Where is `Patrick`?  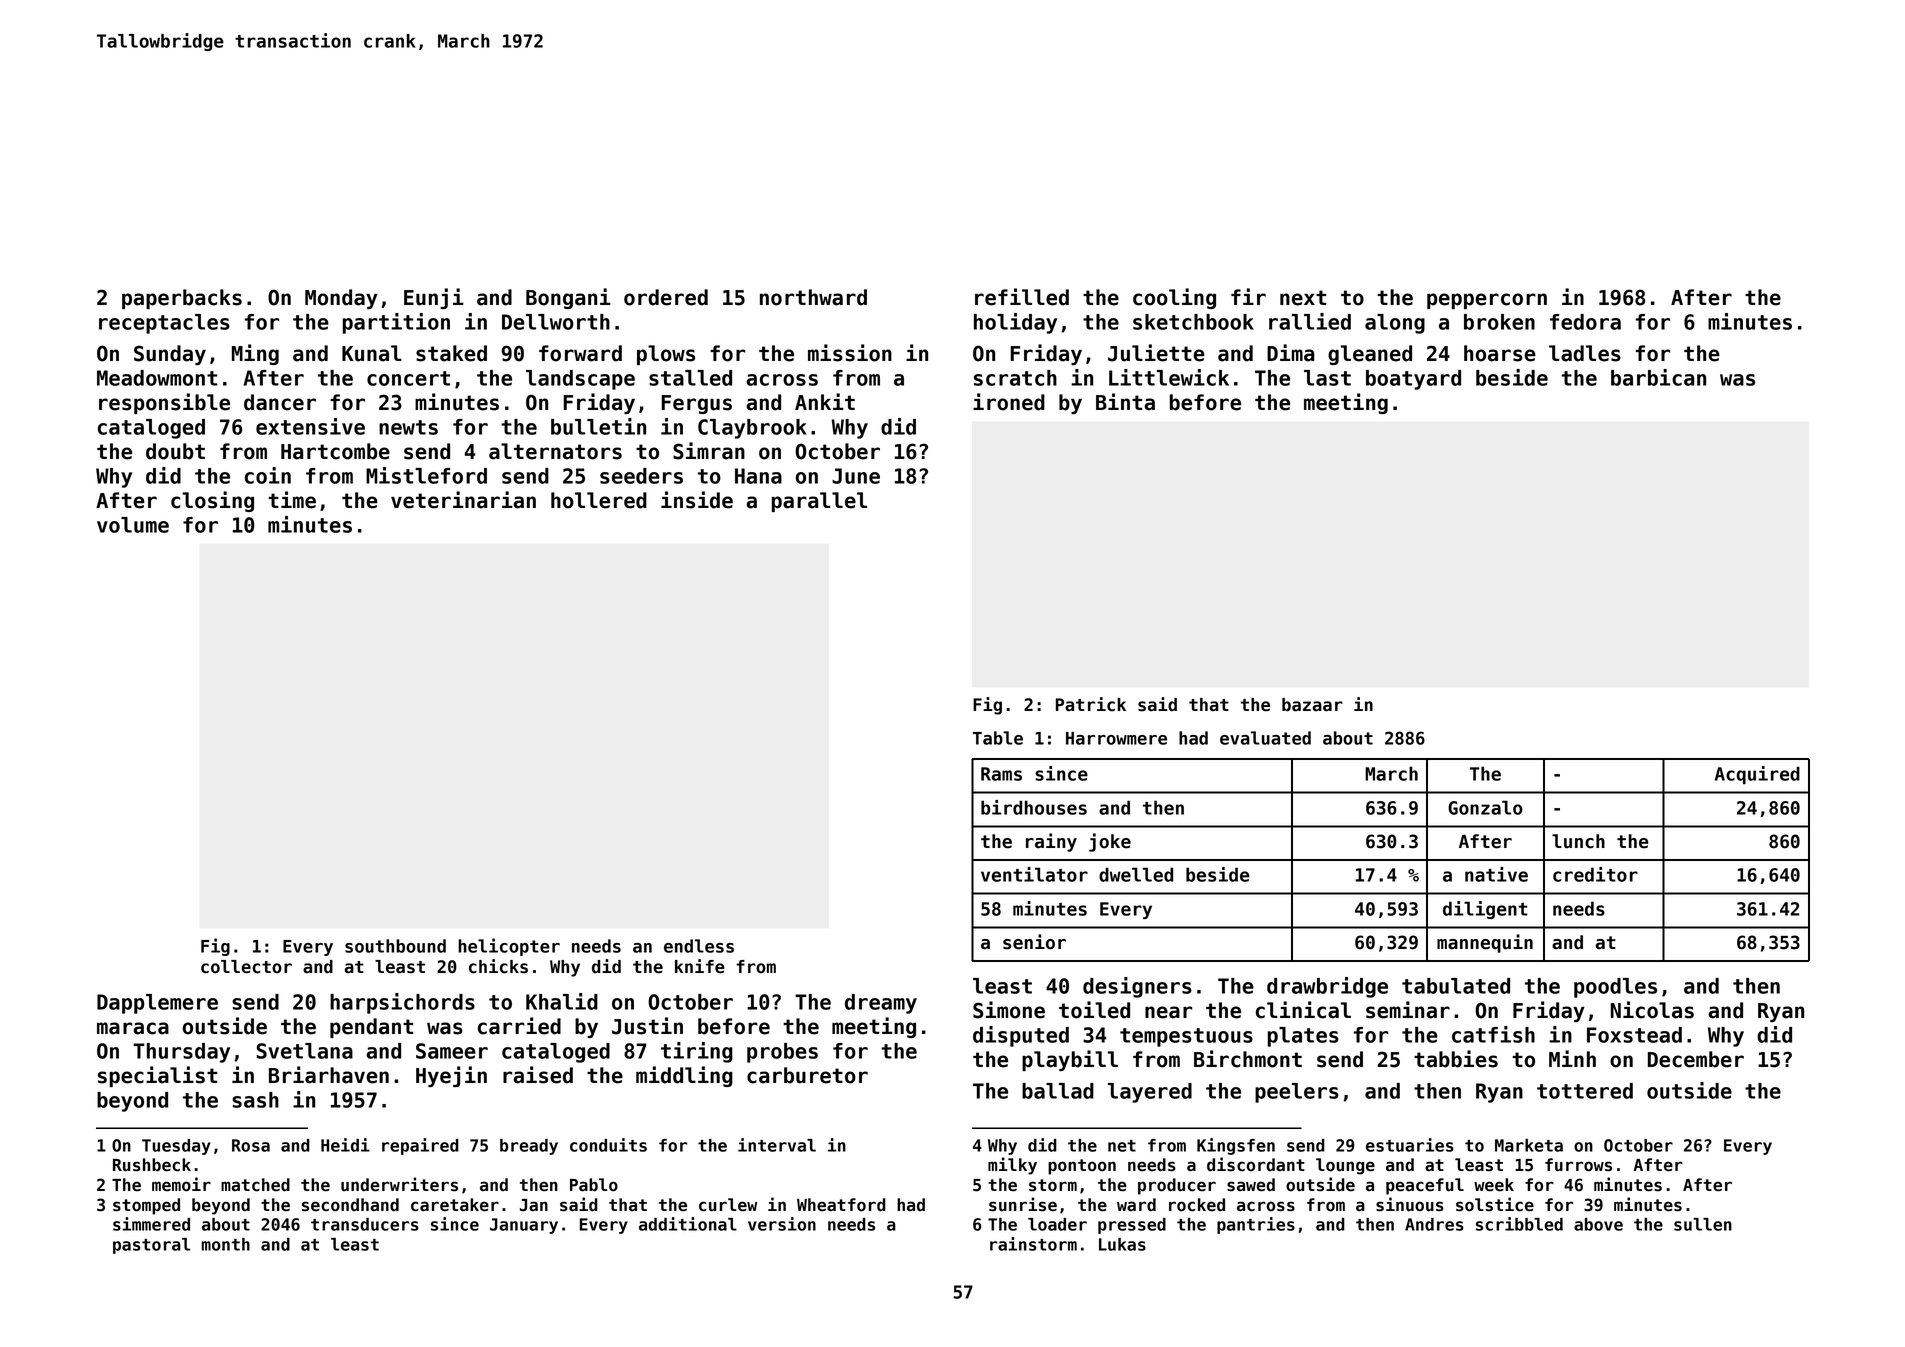 Patrick is located at coordinates (1091, 704).
